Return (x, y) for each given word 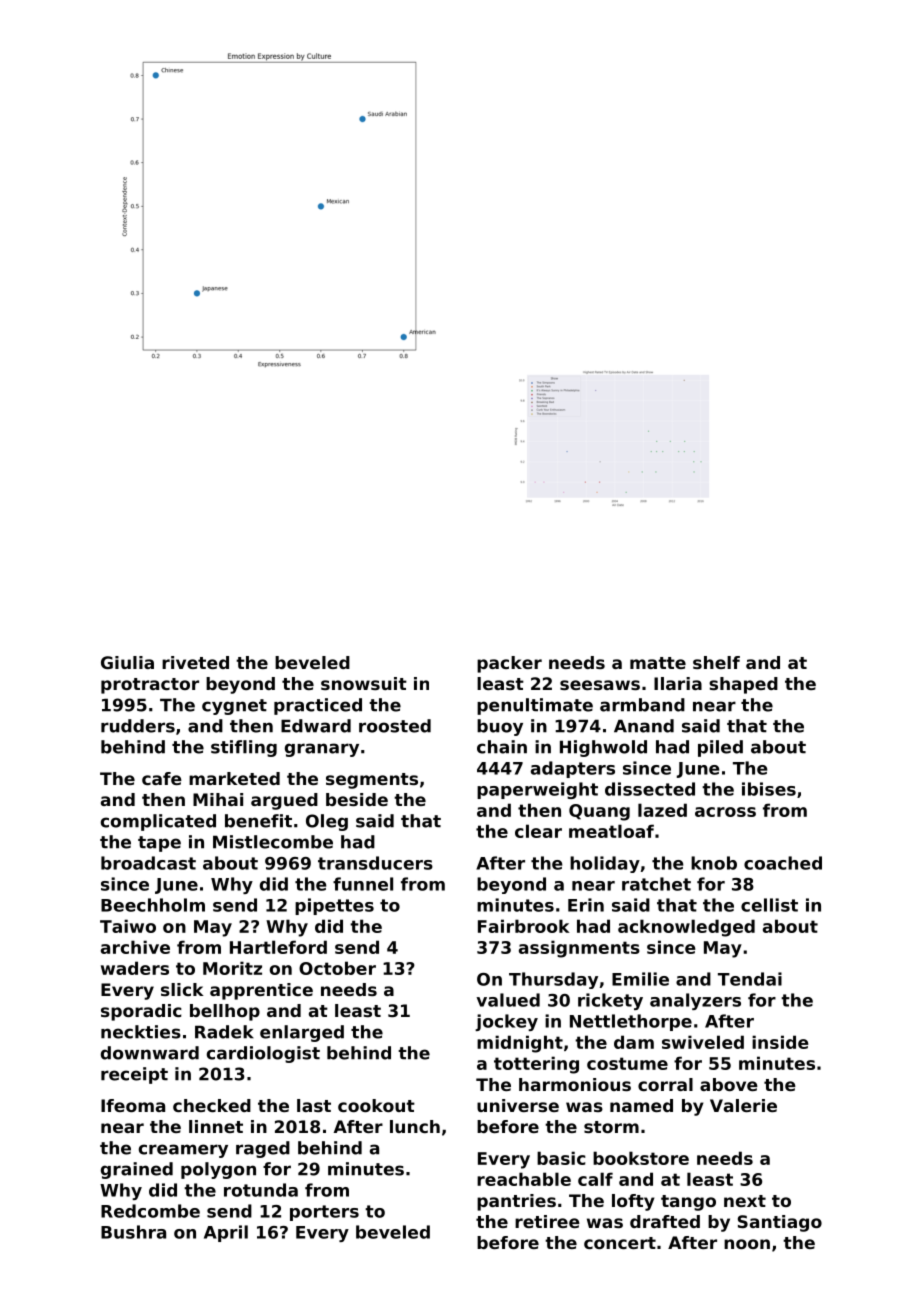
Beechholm (153, 905)
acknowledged (686, 928)
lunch (415, 1126)
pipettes (334, 906)
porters (324, 1213)
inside (780, 1042)
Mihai (218, 799)
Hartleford (278, 947)
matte (658, 663)
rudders (138, 726)
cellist (769, 905)
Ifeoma (133, 1105)
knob (714, 863)
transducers (375, 863)
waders (135, 968)
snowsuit (364, 683)
